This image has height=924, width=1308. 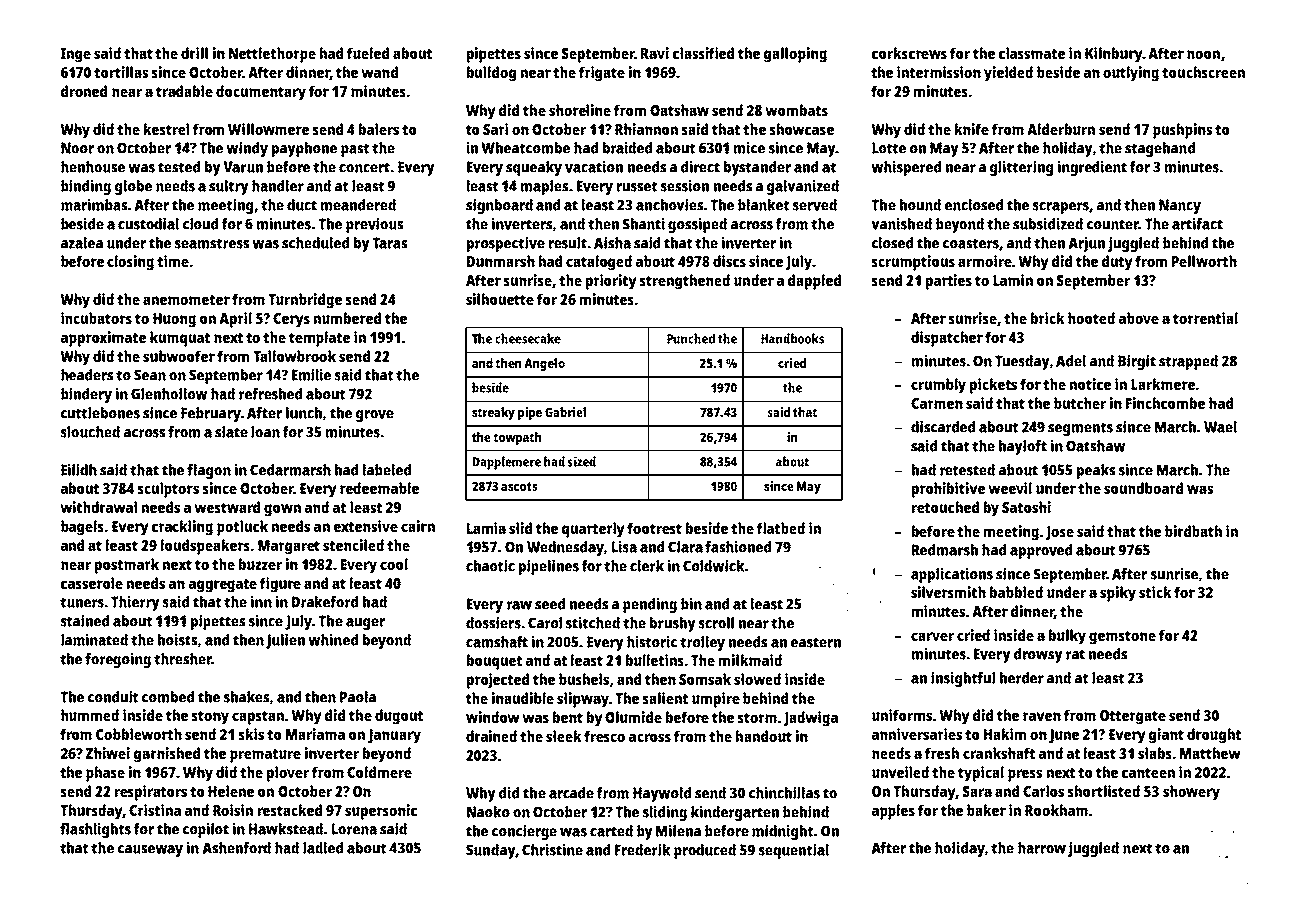 What do you see at coordinates (150, 851) in the image?
I see `causeway` at bounding box center [150, 851].
